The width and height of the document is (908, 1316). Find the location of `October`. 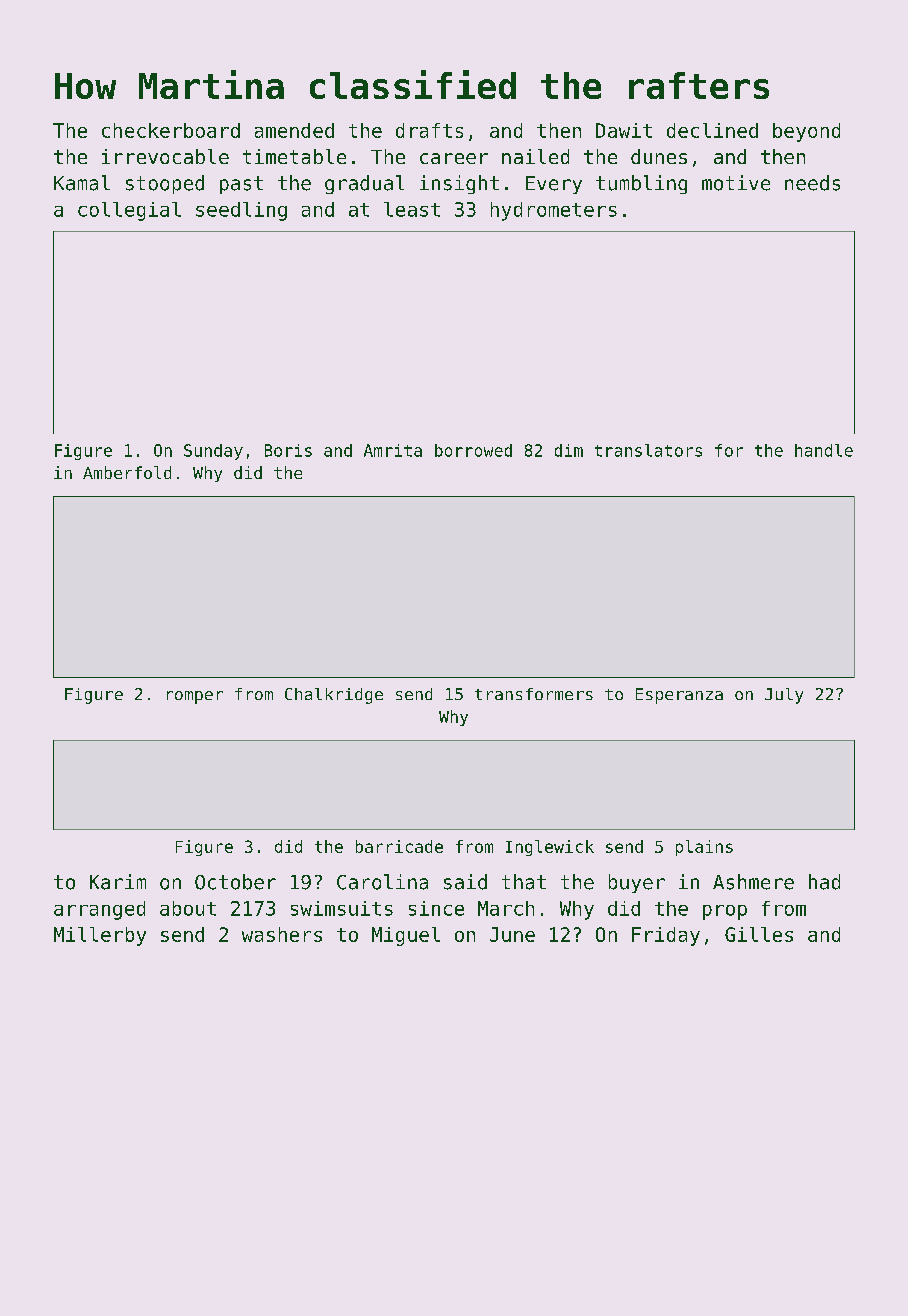

October is located at coordinates (235, 882).
